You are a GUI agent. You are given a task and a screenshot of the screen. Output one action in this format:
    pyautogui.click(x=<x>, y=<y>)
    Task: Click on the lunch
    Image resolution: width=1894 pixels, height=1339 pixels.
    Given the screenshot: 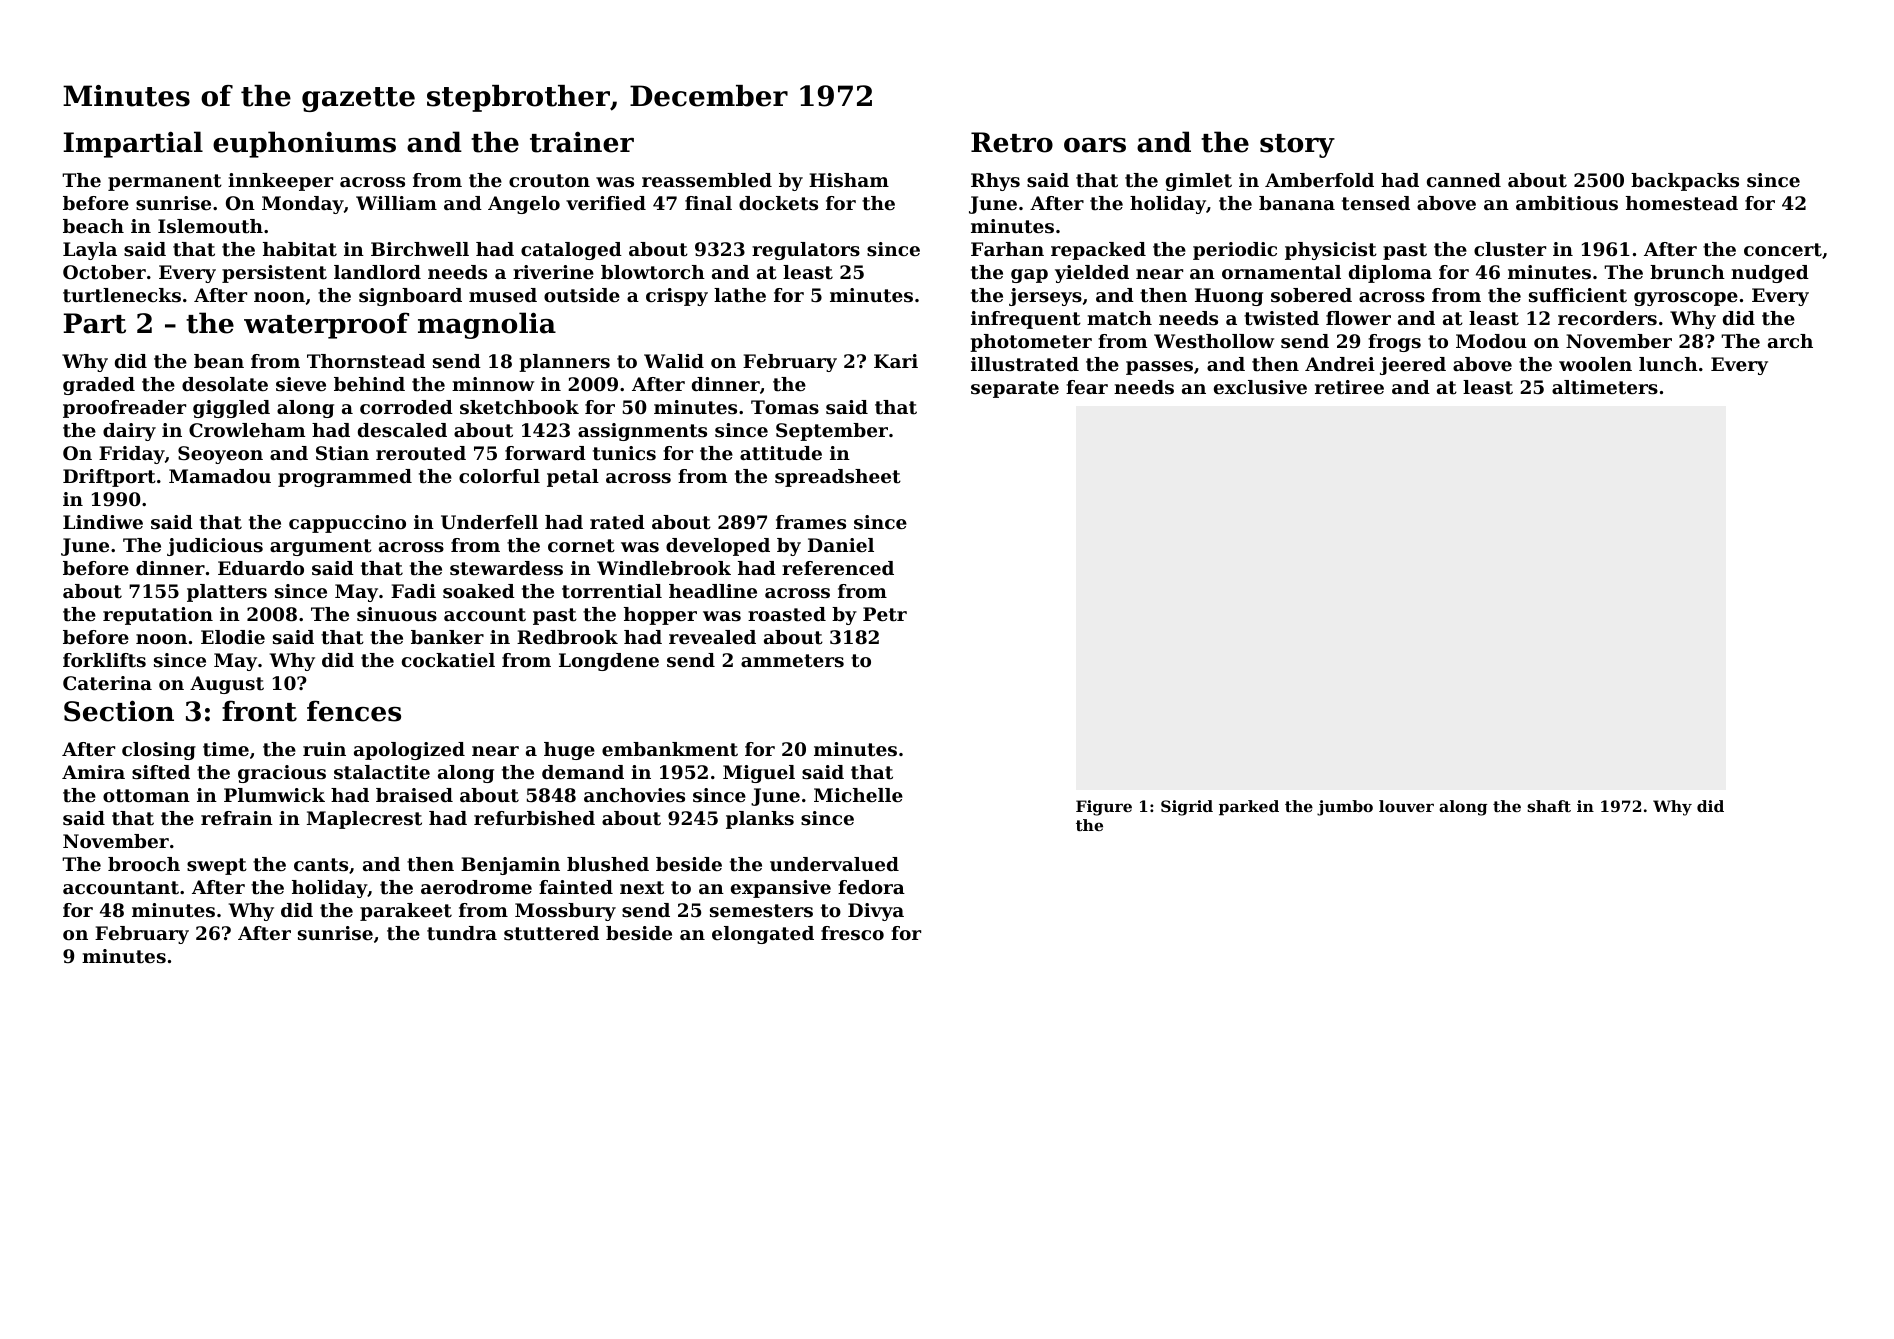 What is the action you would take?
    pyautogui.click(x=1668, y=364)
